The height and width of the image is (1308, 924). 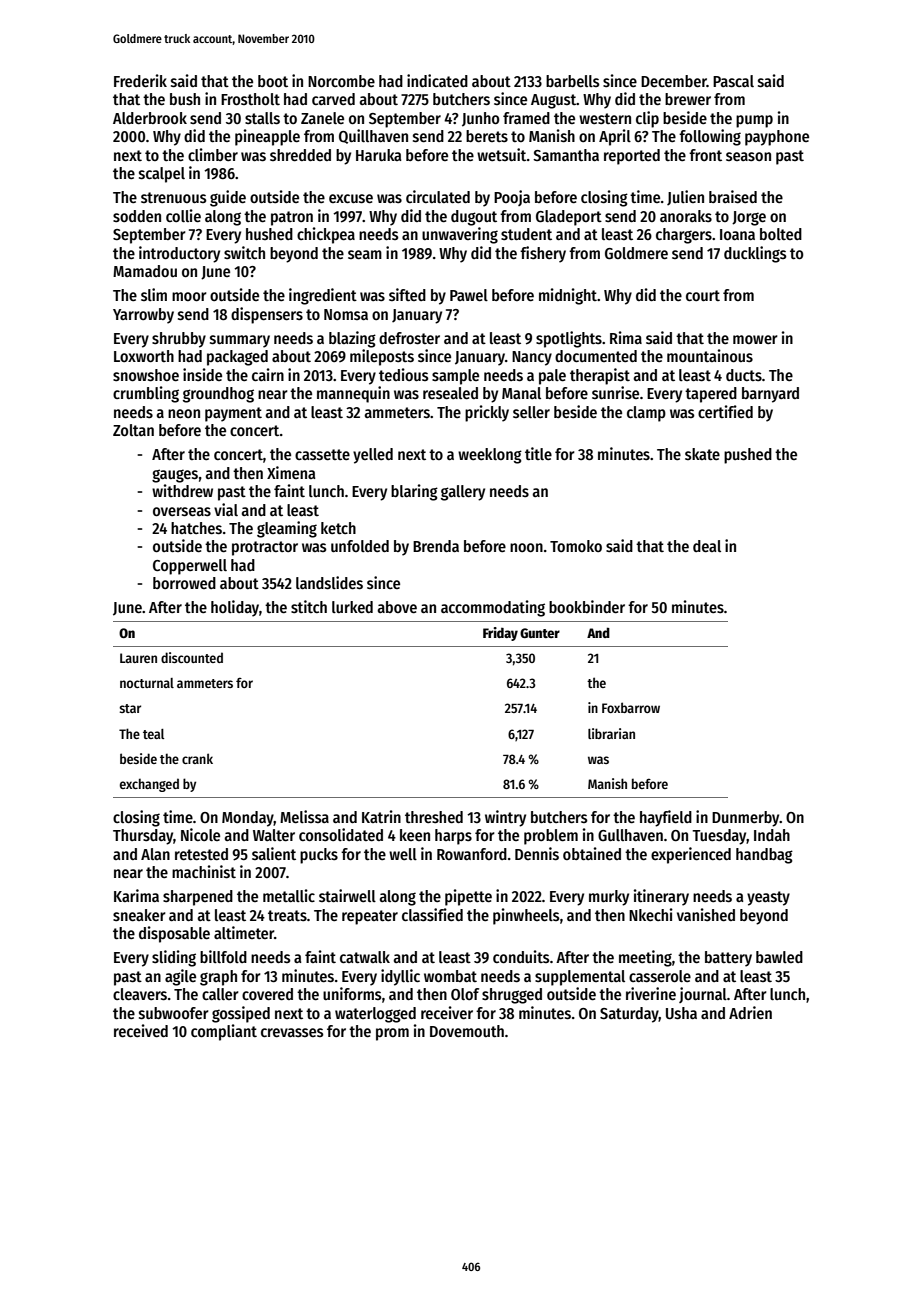 What do you see at coordinates (304, 816) in the image?
I see `Melissa` at bounding box center [304, 816].
